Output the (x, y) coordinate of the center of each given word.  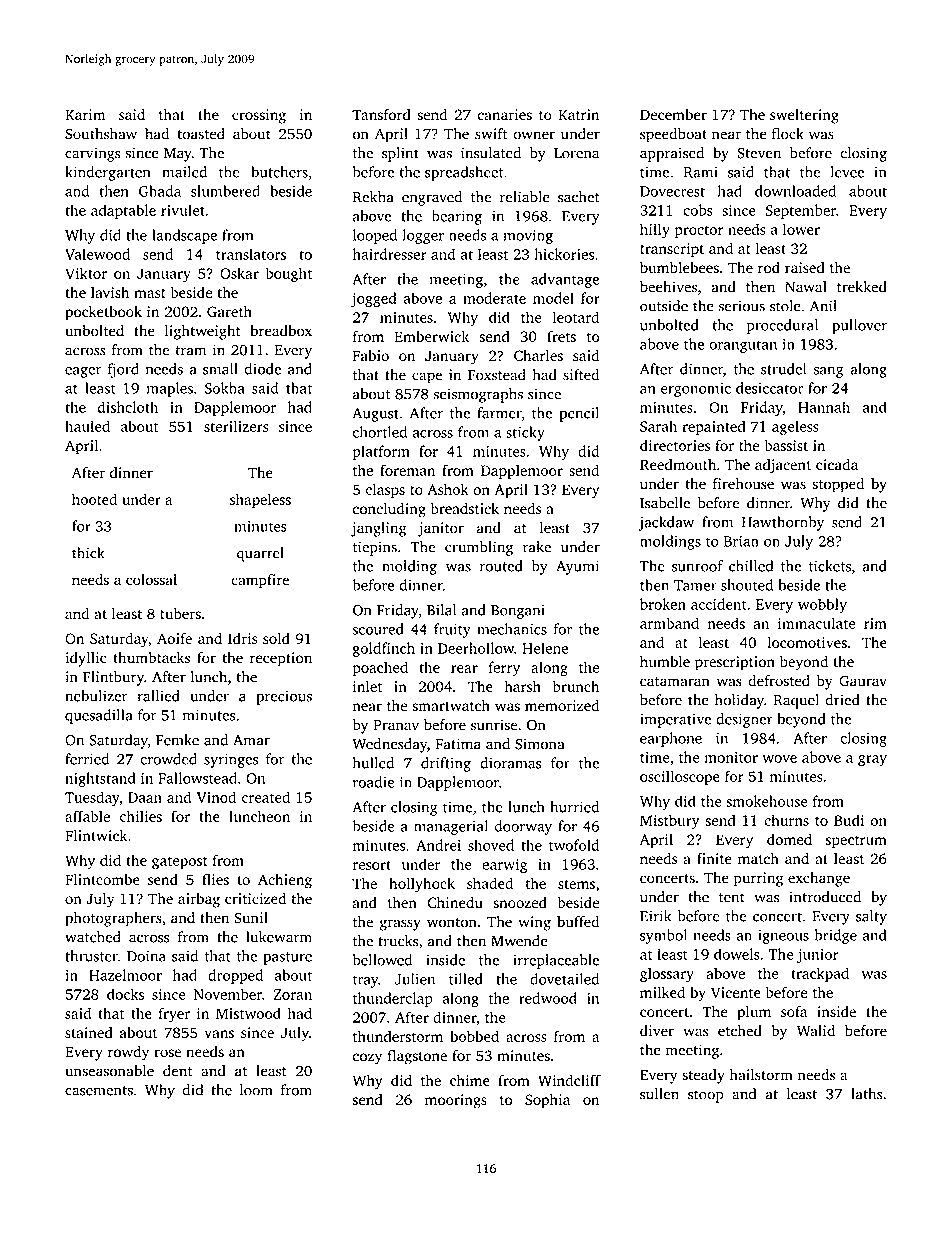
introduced (825, 897)
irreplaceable (556, 961)
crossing (259, 116)
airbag (199, 900)
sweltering (804, 116)
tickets (830, 566)
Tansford (381, 115)
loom (256, 1090)
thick (88, 553)
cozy (367, 1059)
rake (537, 547)
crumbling (479, 548)
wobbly (822, 605)
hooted (94, 499)
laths (867, 1094)
